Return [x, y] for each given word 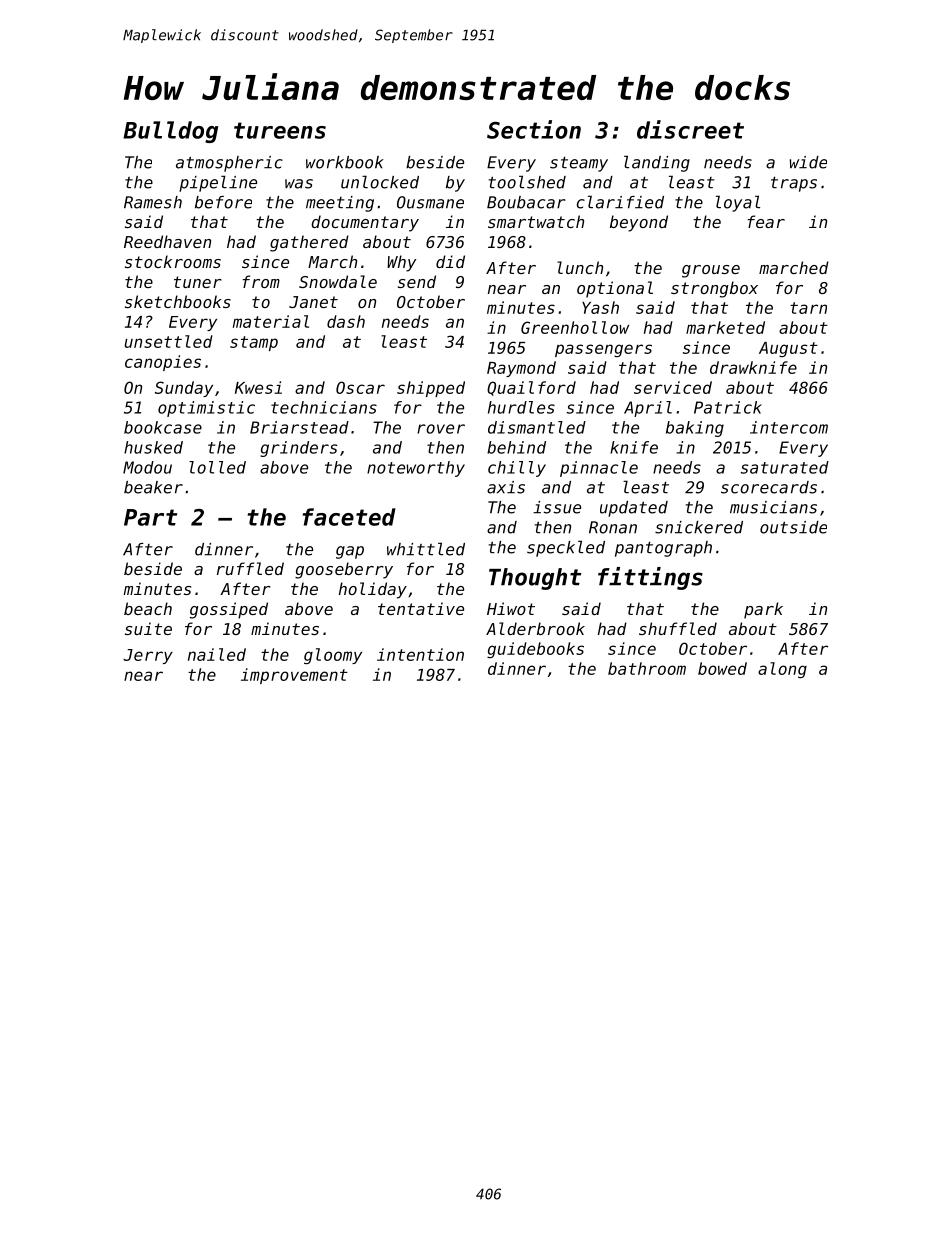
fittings [650, 578]
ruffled [250, 568]
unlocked [380, 182]
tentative [421, 608]
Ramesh [153, 202]
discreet [690, 129]
